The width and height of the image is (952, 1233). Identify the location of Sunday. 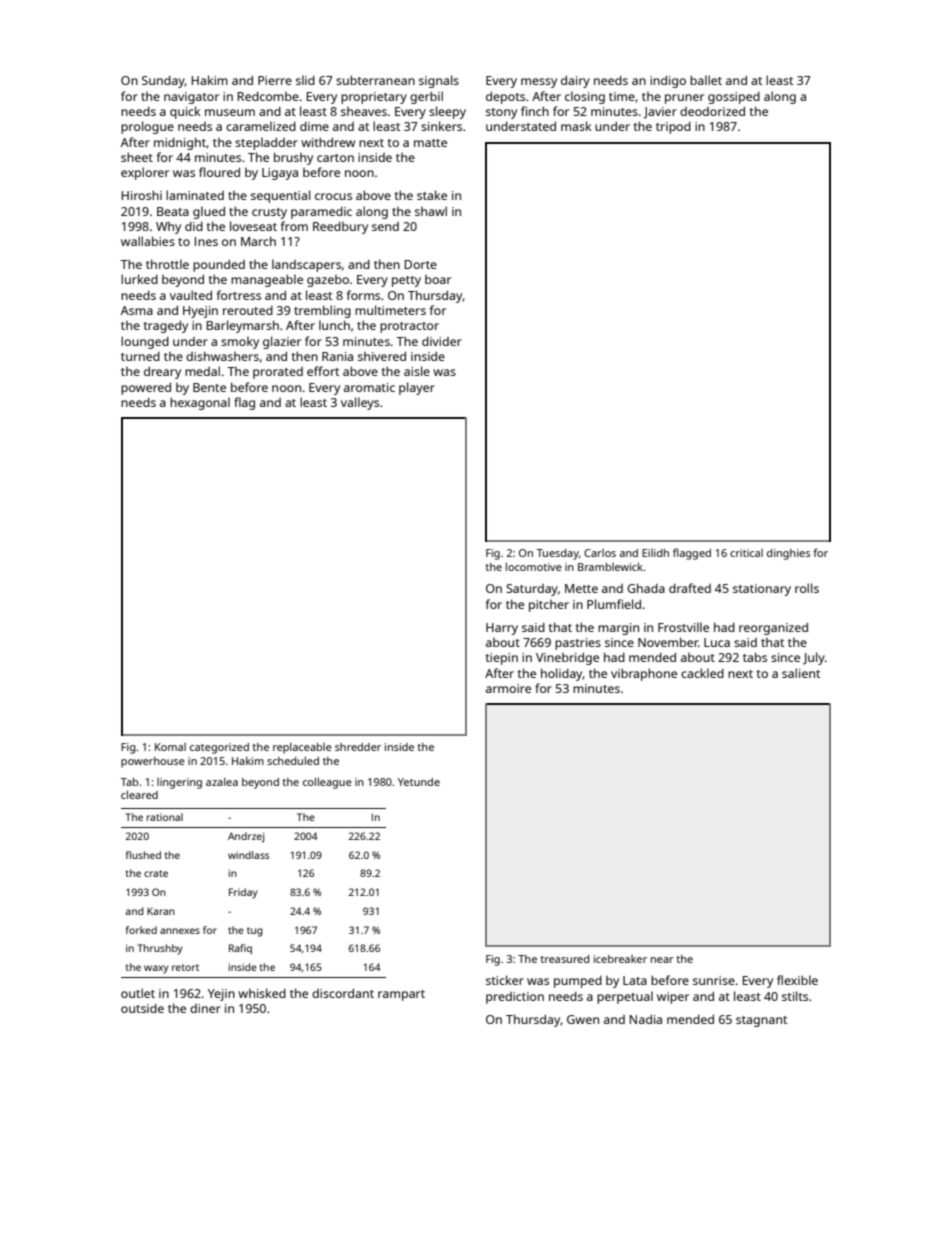
(163, 82).
